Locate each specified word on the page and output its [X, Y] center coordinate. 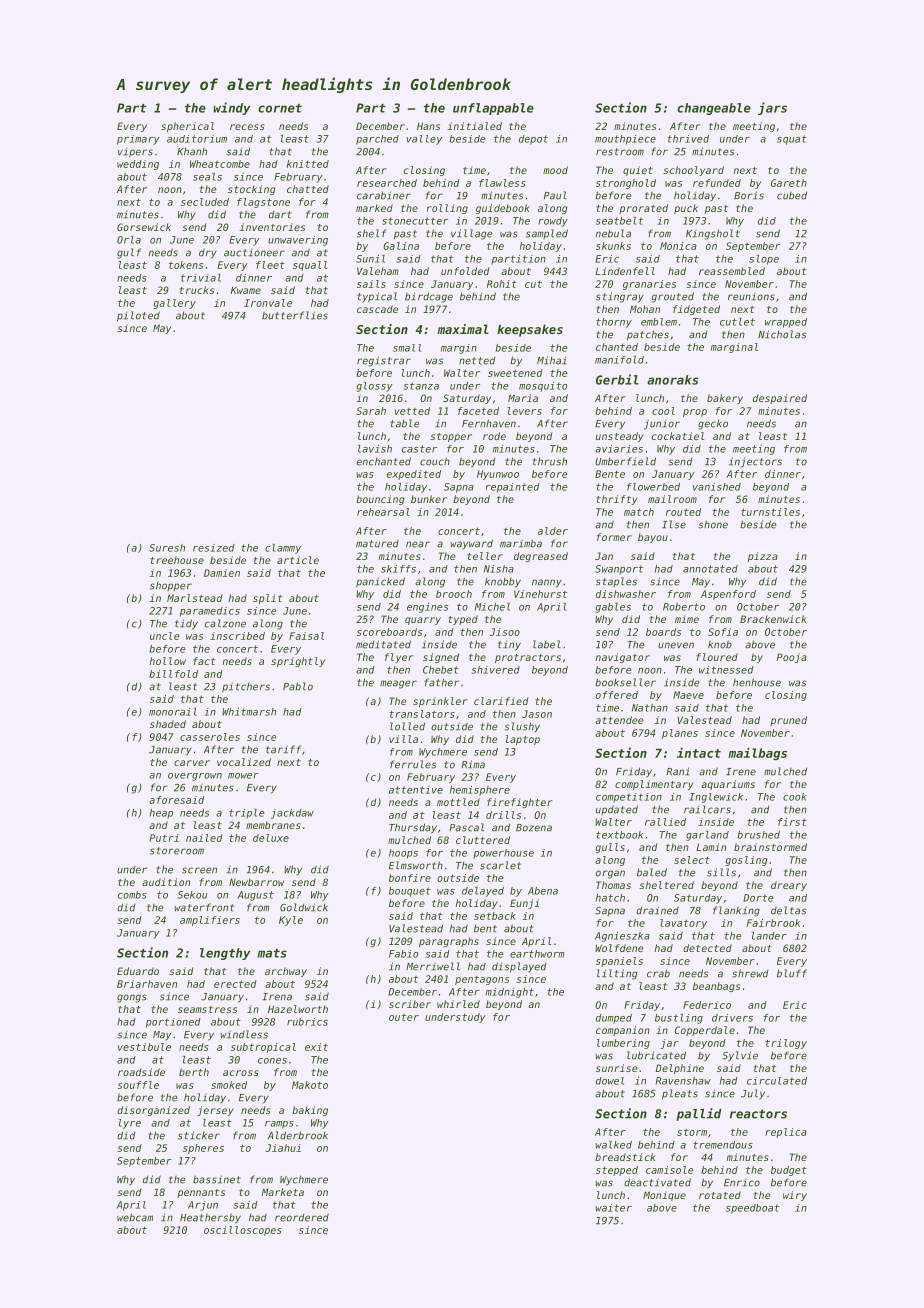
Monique [664, 1196]
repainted [513, 488]
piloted [138, 316]
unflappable [493, 109]
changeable [714, 109]
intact [699, 752]
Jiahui [283, 1148]
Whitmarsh [249, 712]
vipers [135, 153]
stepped [617, 1171]
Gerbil [617, 379]
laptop [522, 740]
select [692, 860]
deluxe [271, 838]
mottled [458, 802]
